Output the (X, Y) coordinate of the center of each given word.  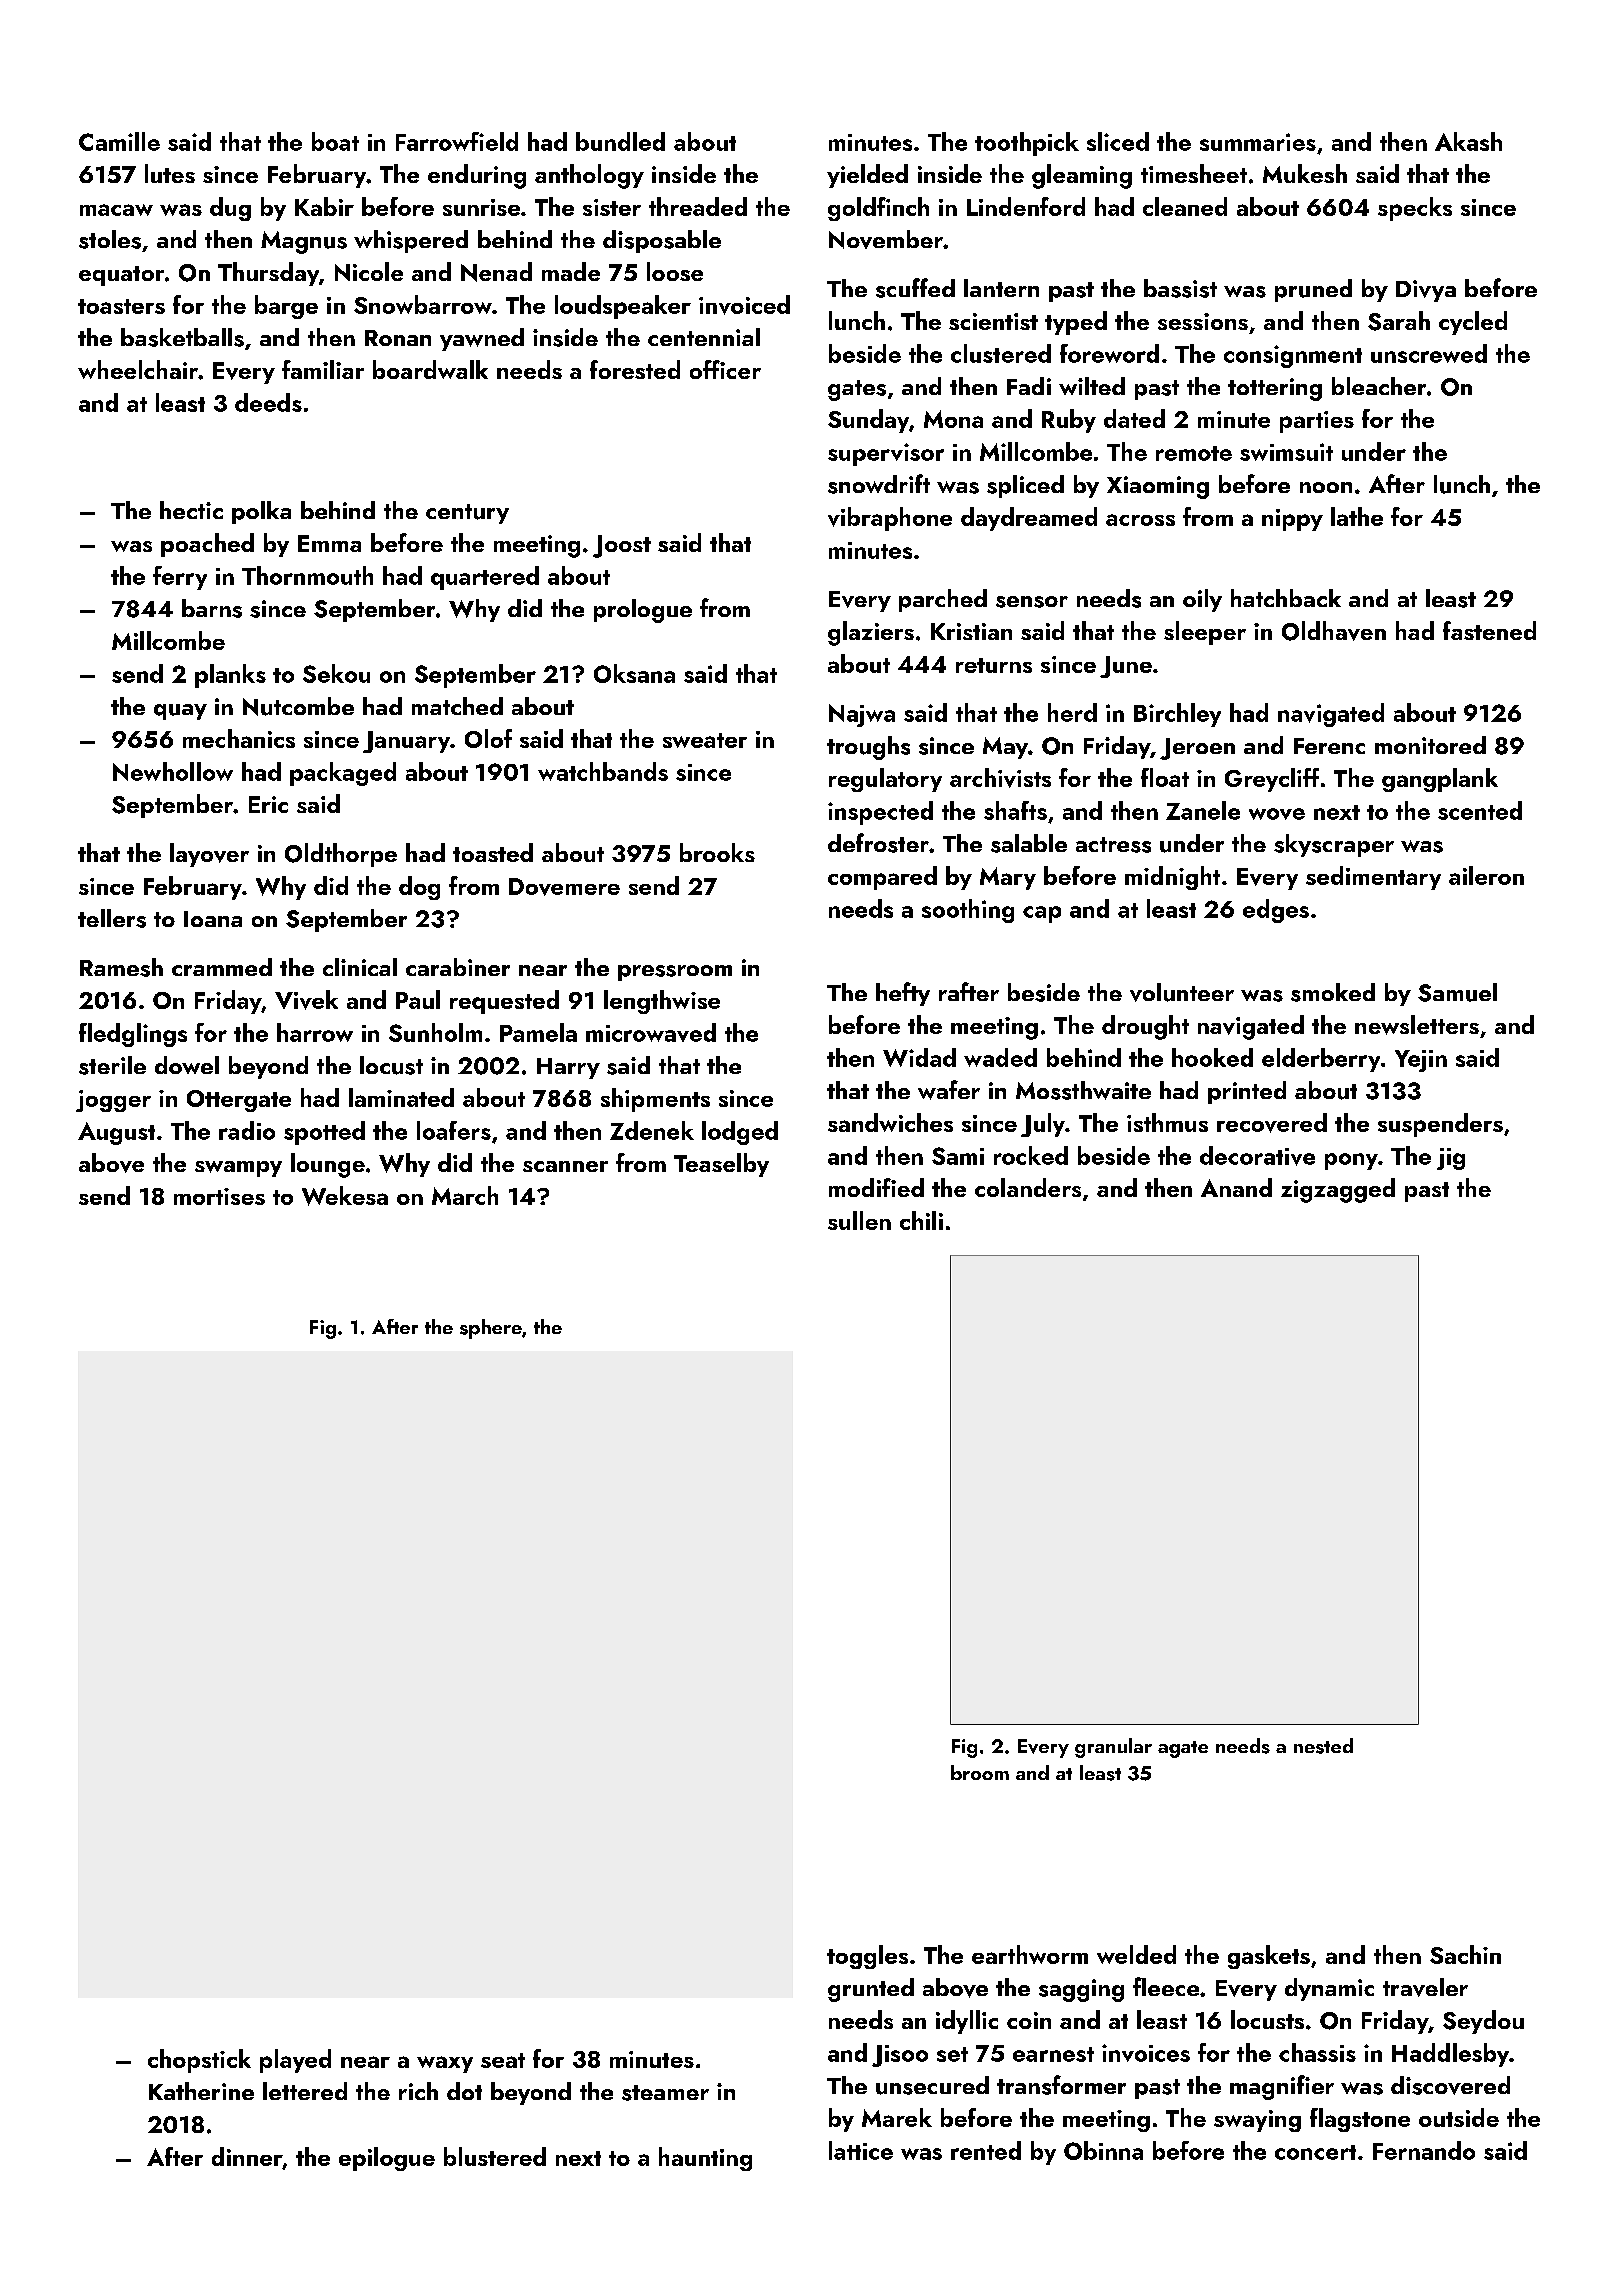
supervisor (886, 454)
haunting (705, 2159)
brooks (717, 852)
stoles (110, 239)
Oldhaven (1334, 631)
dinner (247, 2156)
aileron (1486, 875)
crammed (222, 967)
